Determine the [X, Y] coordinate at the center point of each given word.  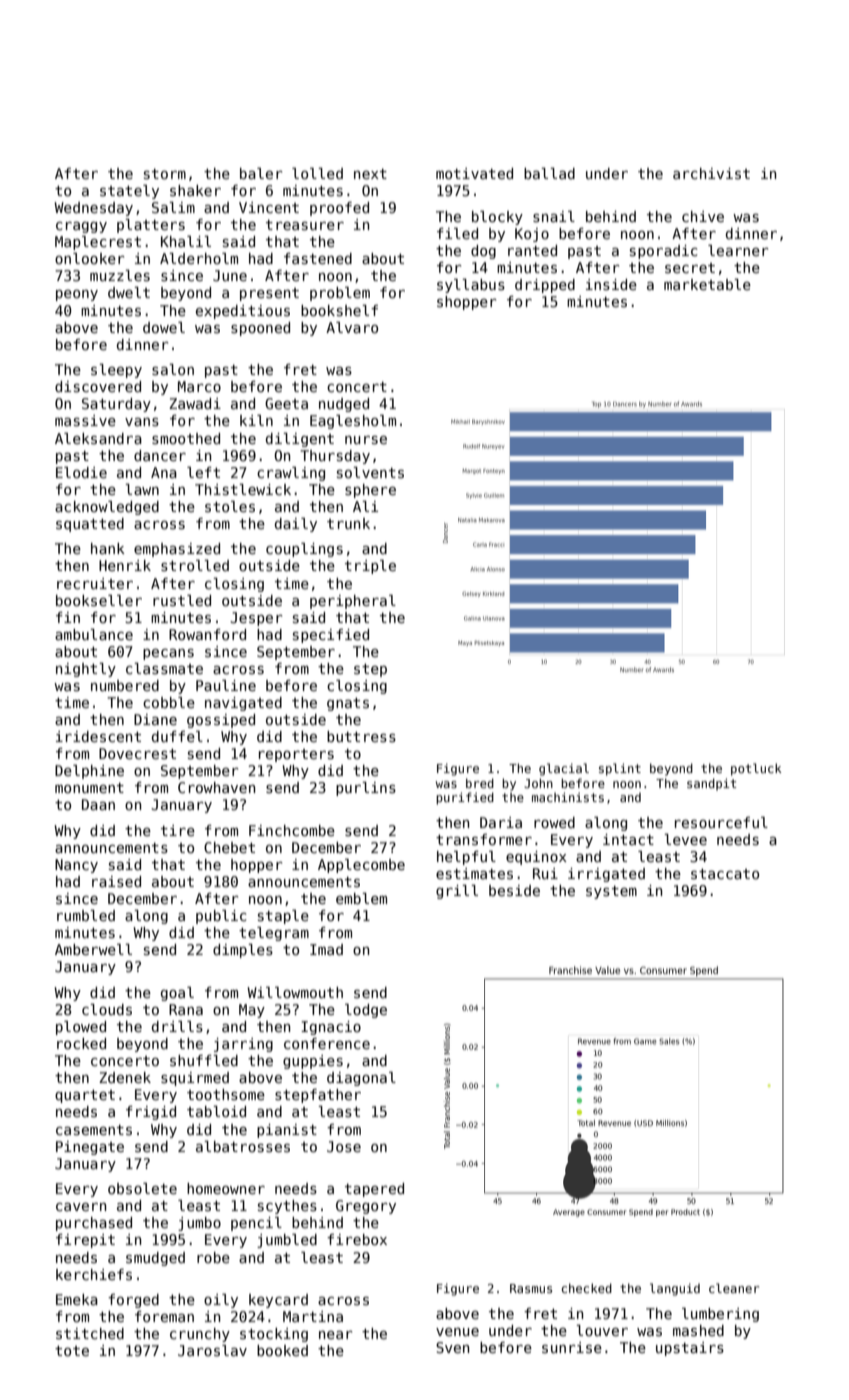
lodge [366, 1011]
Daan [98, 804]
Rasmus [531, 1288]
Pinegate [90, 1148]
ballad [549, 173]
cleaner [734, 1288]
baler [261, 173]
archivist [711, 173]
